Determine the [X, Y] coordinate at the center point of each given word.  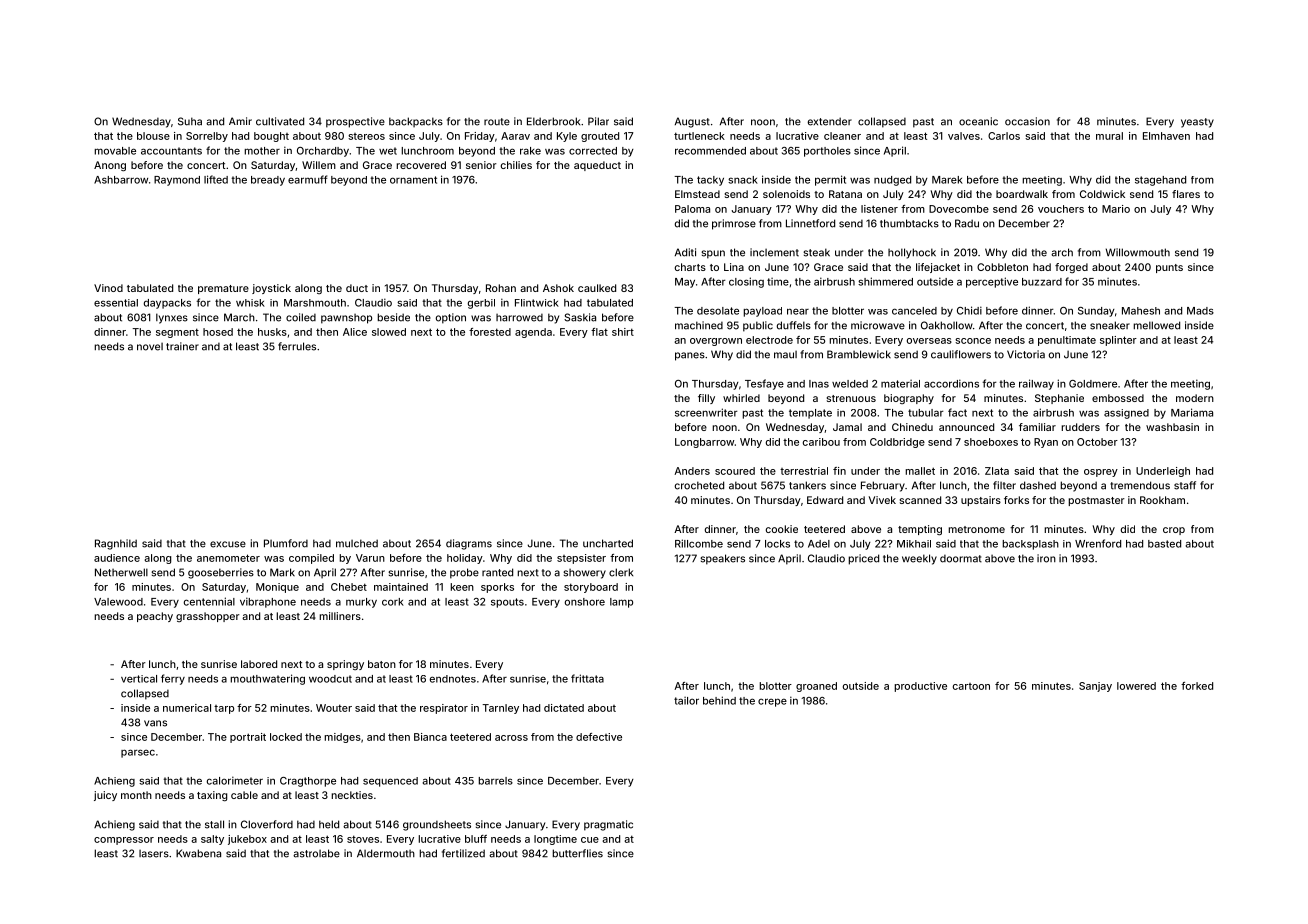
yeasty [1197, 123]
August [692, 122]
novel [150, 347]
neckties [352, 795]
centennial [209, 601]
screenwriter [706, 412]
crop [1174, 531]
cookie [782, 529]
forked [1197, 686]
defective [599, 737]
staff [1185, 485]
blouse [153, 136]
